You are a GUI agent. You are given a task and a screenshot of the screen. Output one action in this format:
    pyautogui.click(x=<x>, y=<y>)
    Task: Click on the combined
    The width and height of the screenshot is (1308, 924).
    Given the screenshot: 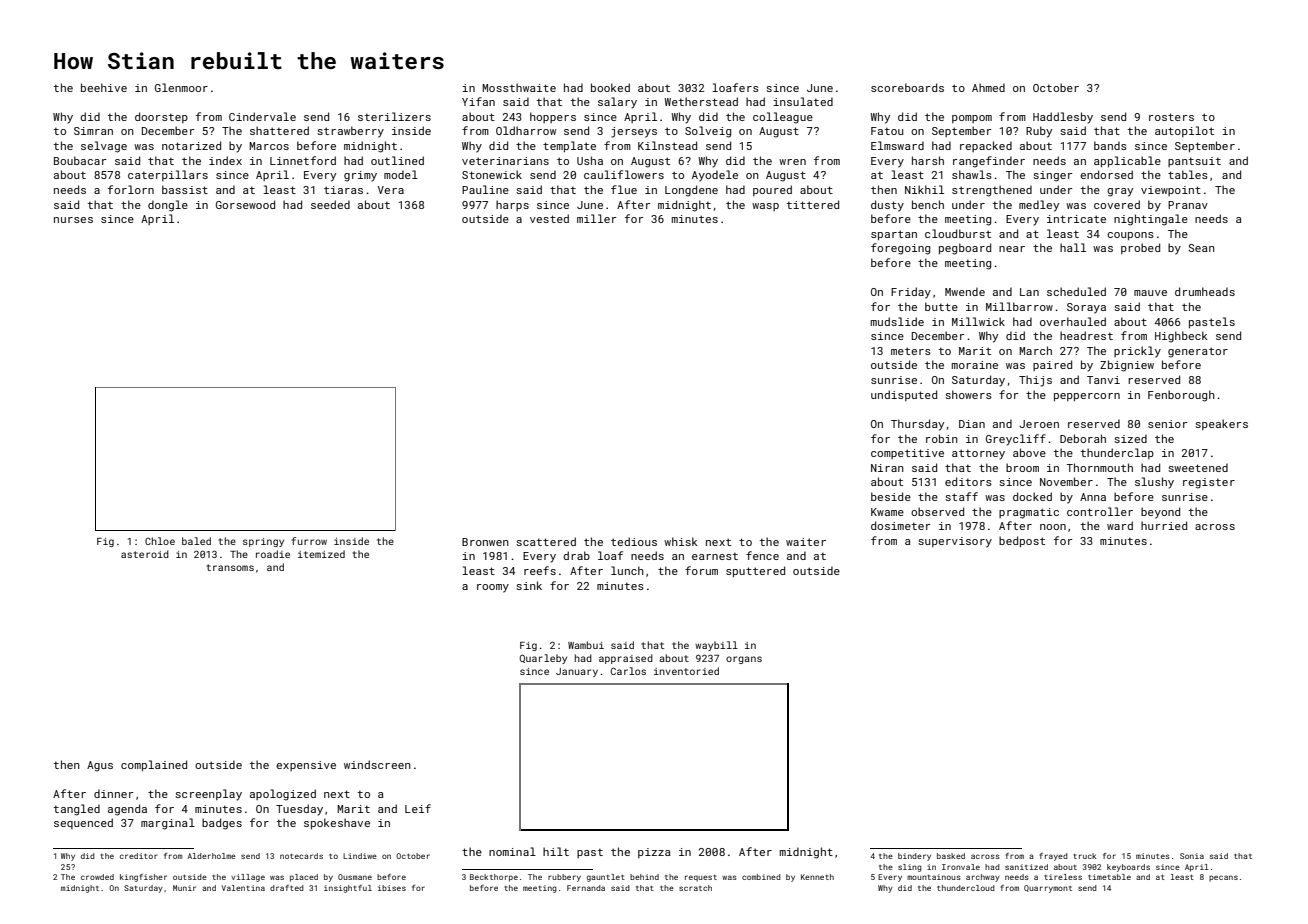 What is the action you would take?
    pyautogui.click(x=761, y=877)
